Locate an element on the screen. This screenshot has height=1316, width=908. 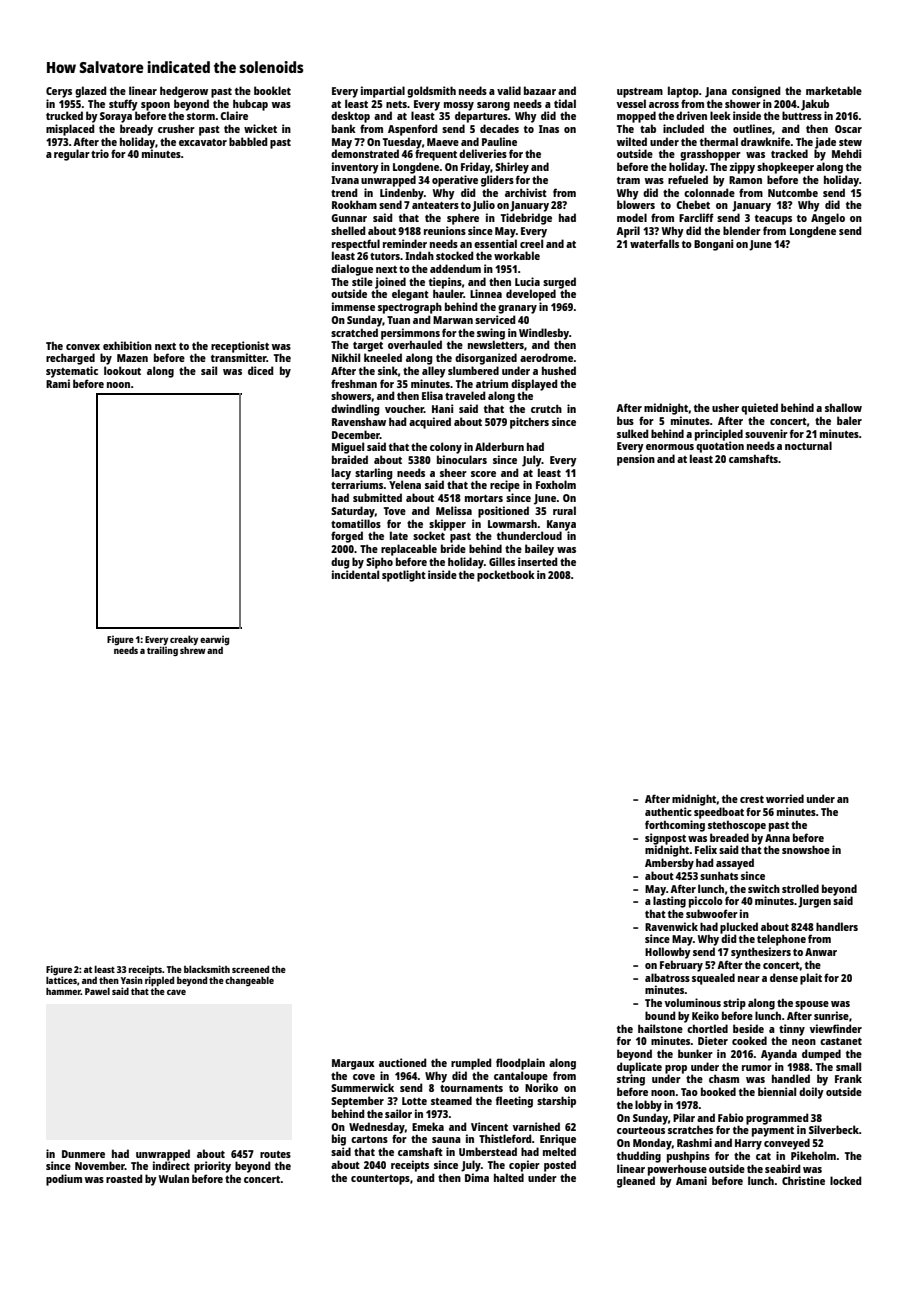
Emeka is located at coordinates (428, 1126).
